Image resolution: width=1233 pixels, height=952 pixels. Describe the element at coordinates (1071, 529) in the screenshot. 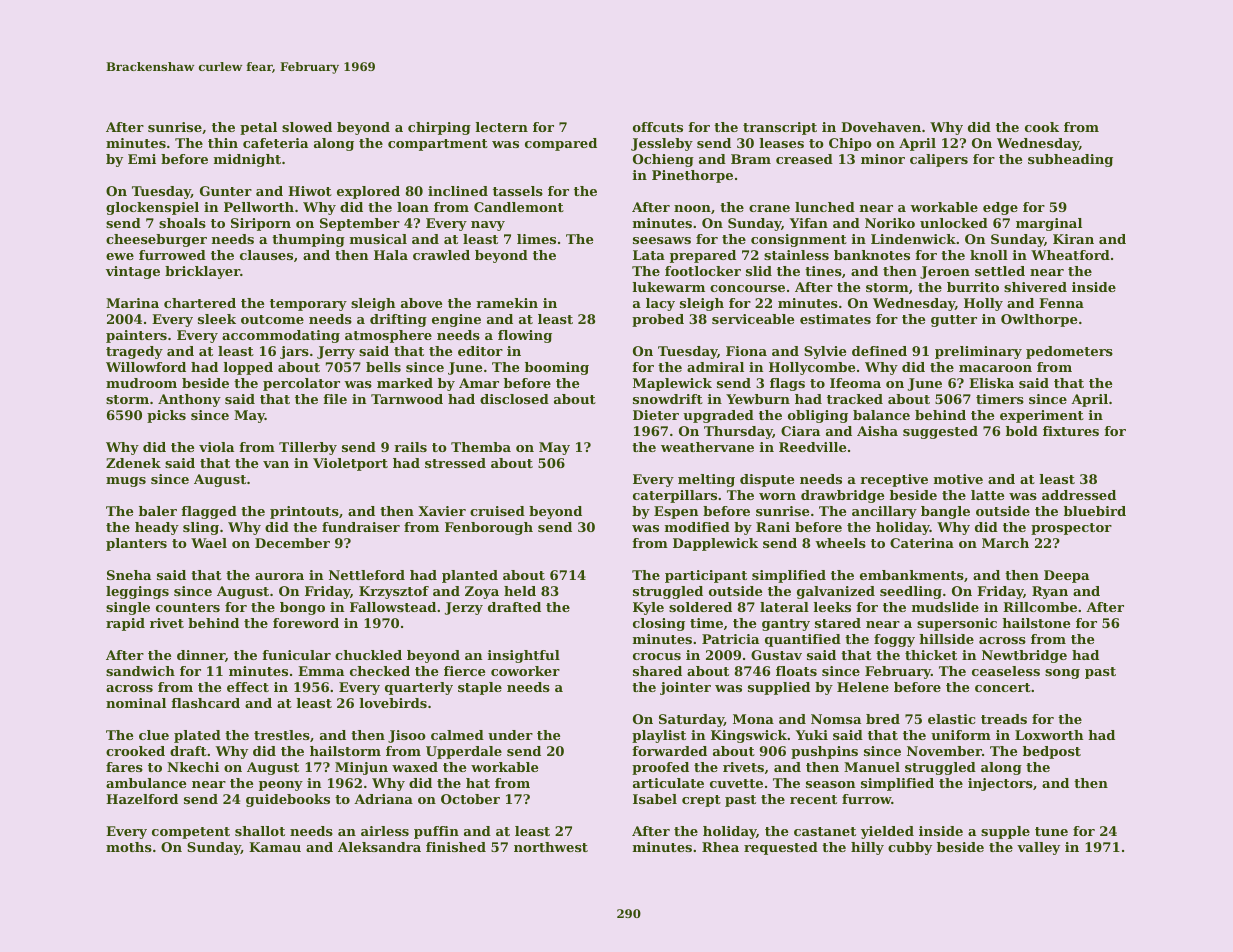

I see `prospector` at that location.
